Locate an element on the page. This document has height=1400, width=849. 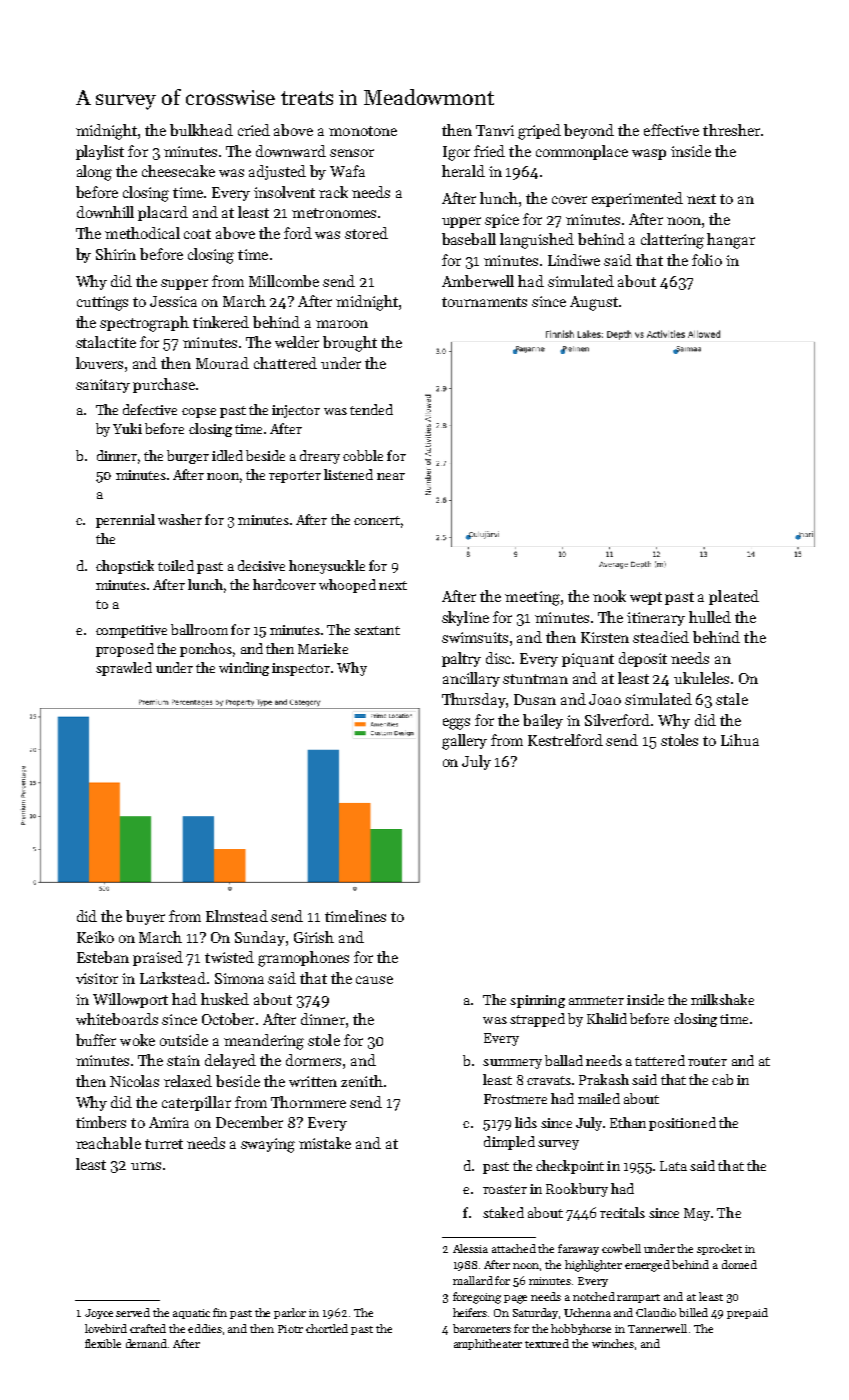
monotone is located at coordinates (363, 131).
